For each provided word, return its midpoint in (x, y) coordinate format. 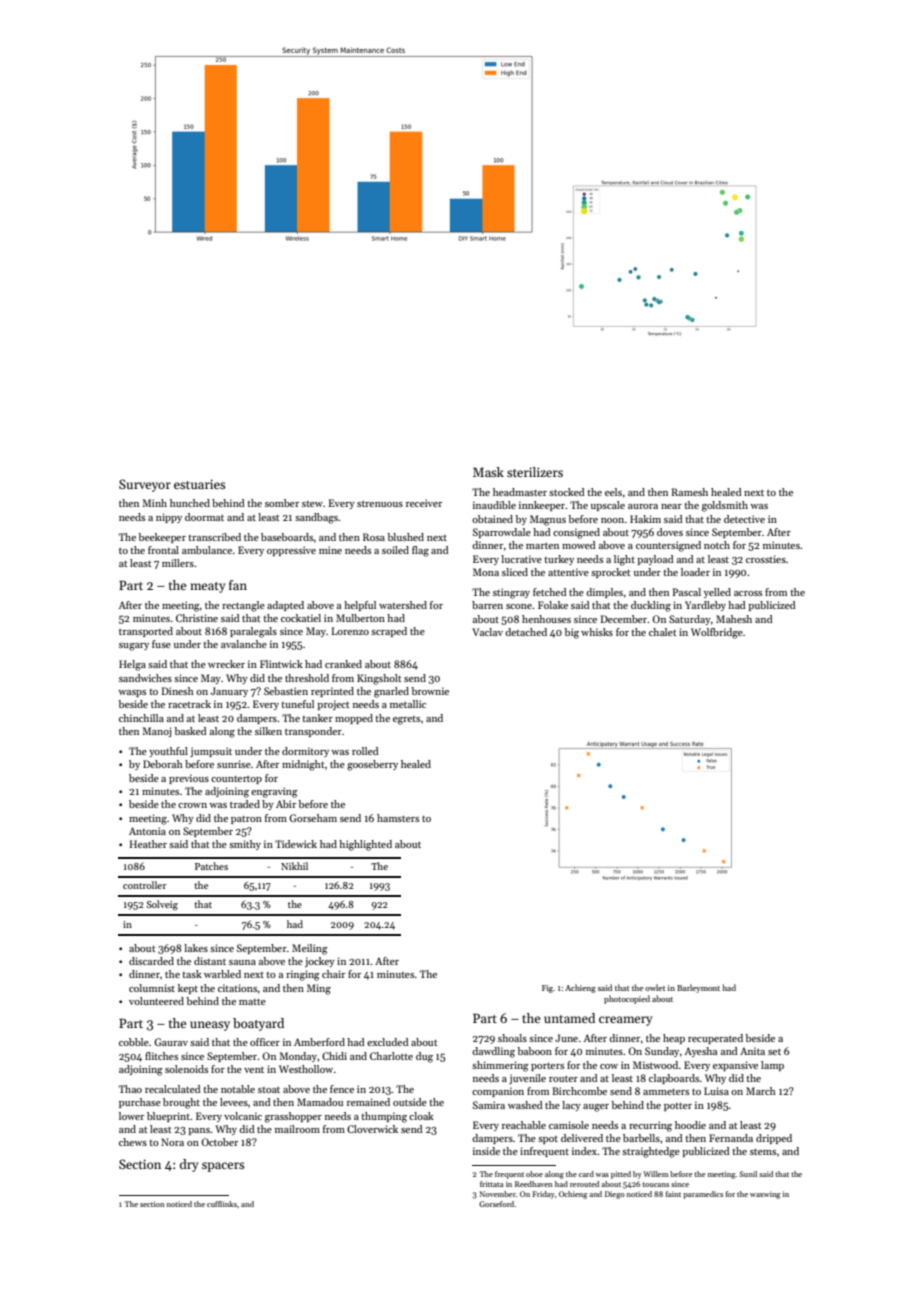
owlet (655, 987)
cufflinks (222, 1204)
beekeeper (162, 538)
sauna (242, 962)
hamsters (398, 818)
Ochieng (573, 1195)
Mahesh (734, 619)
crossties (766, 559)
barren (487, 605)
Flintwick (281, 664)
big (572, 633)
